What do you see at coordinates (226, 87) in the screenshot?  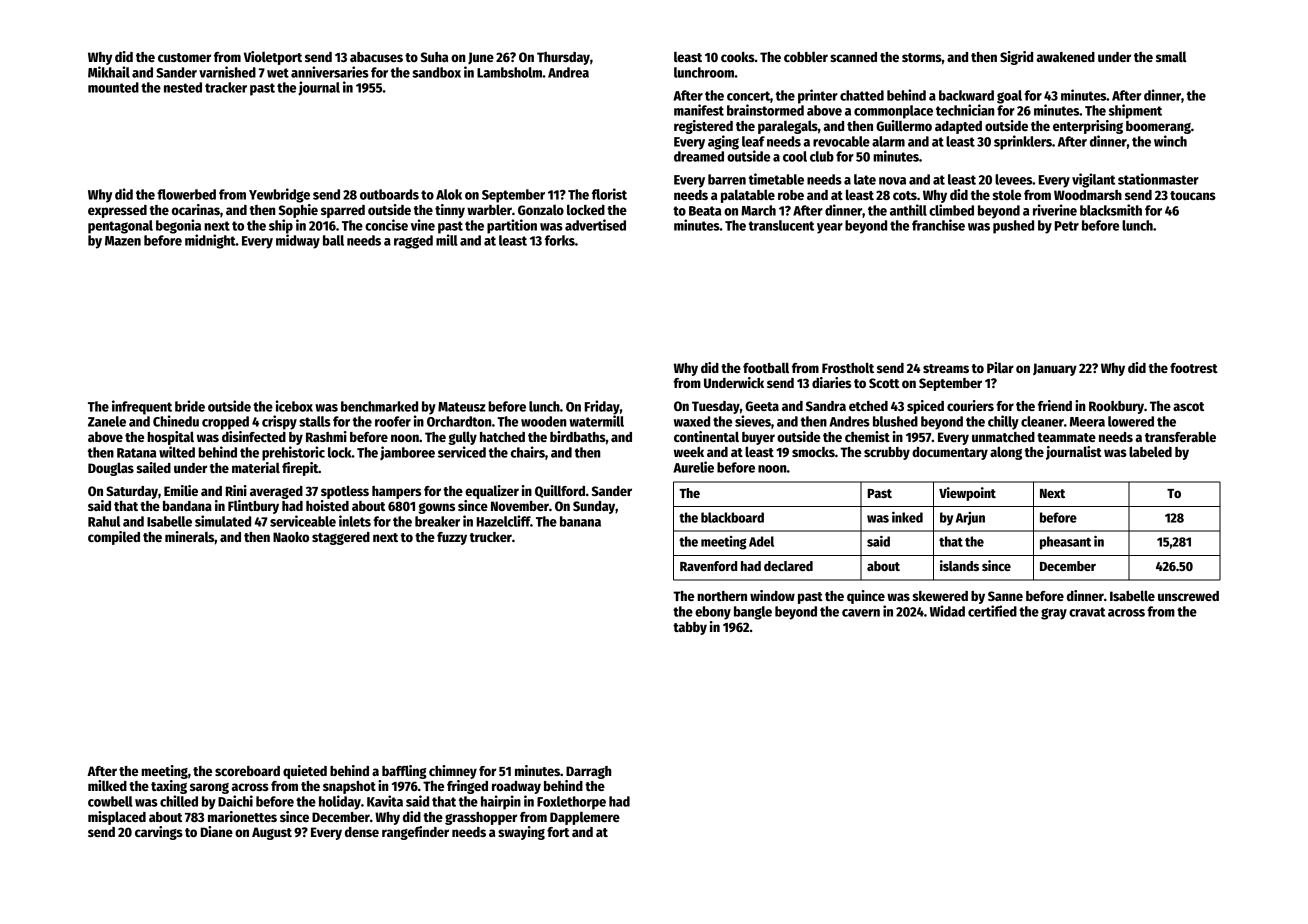 I see `tracker` at bounding box center [226, 87].
